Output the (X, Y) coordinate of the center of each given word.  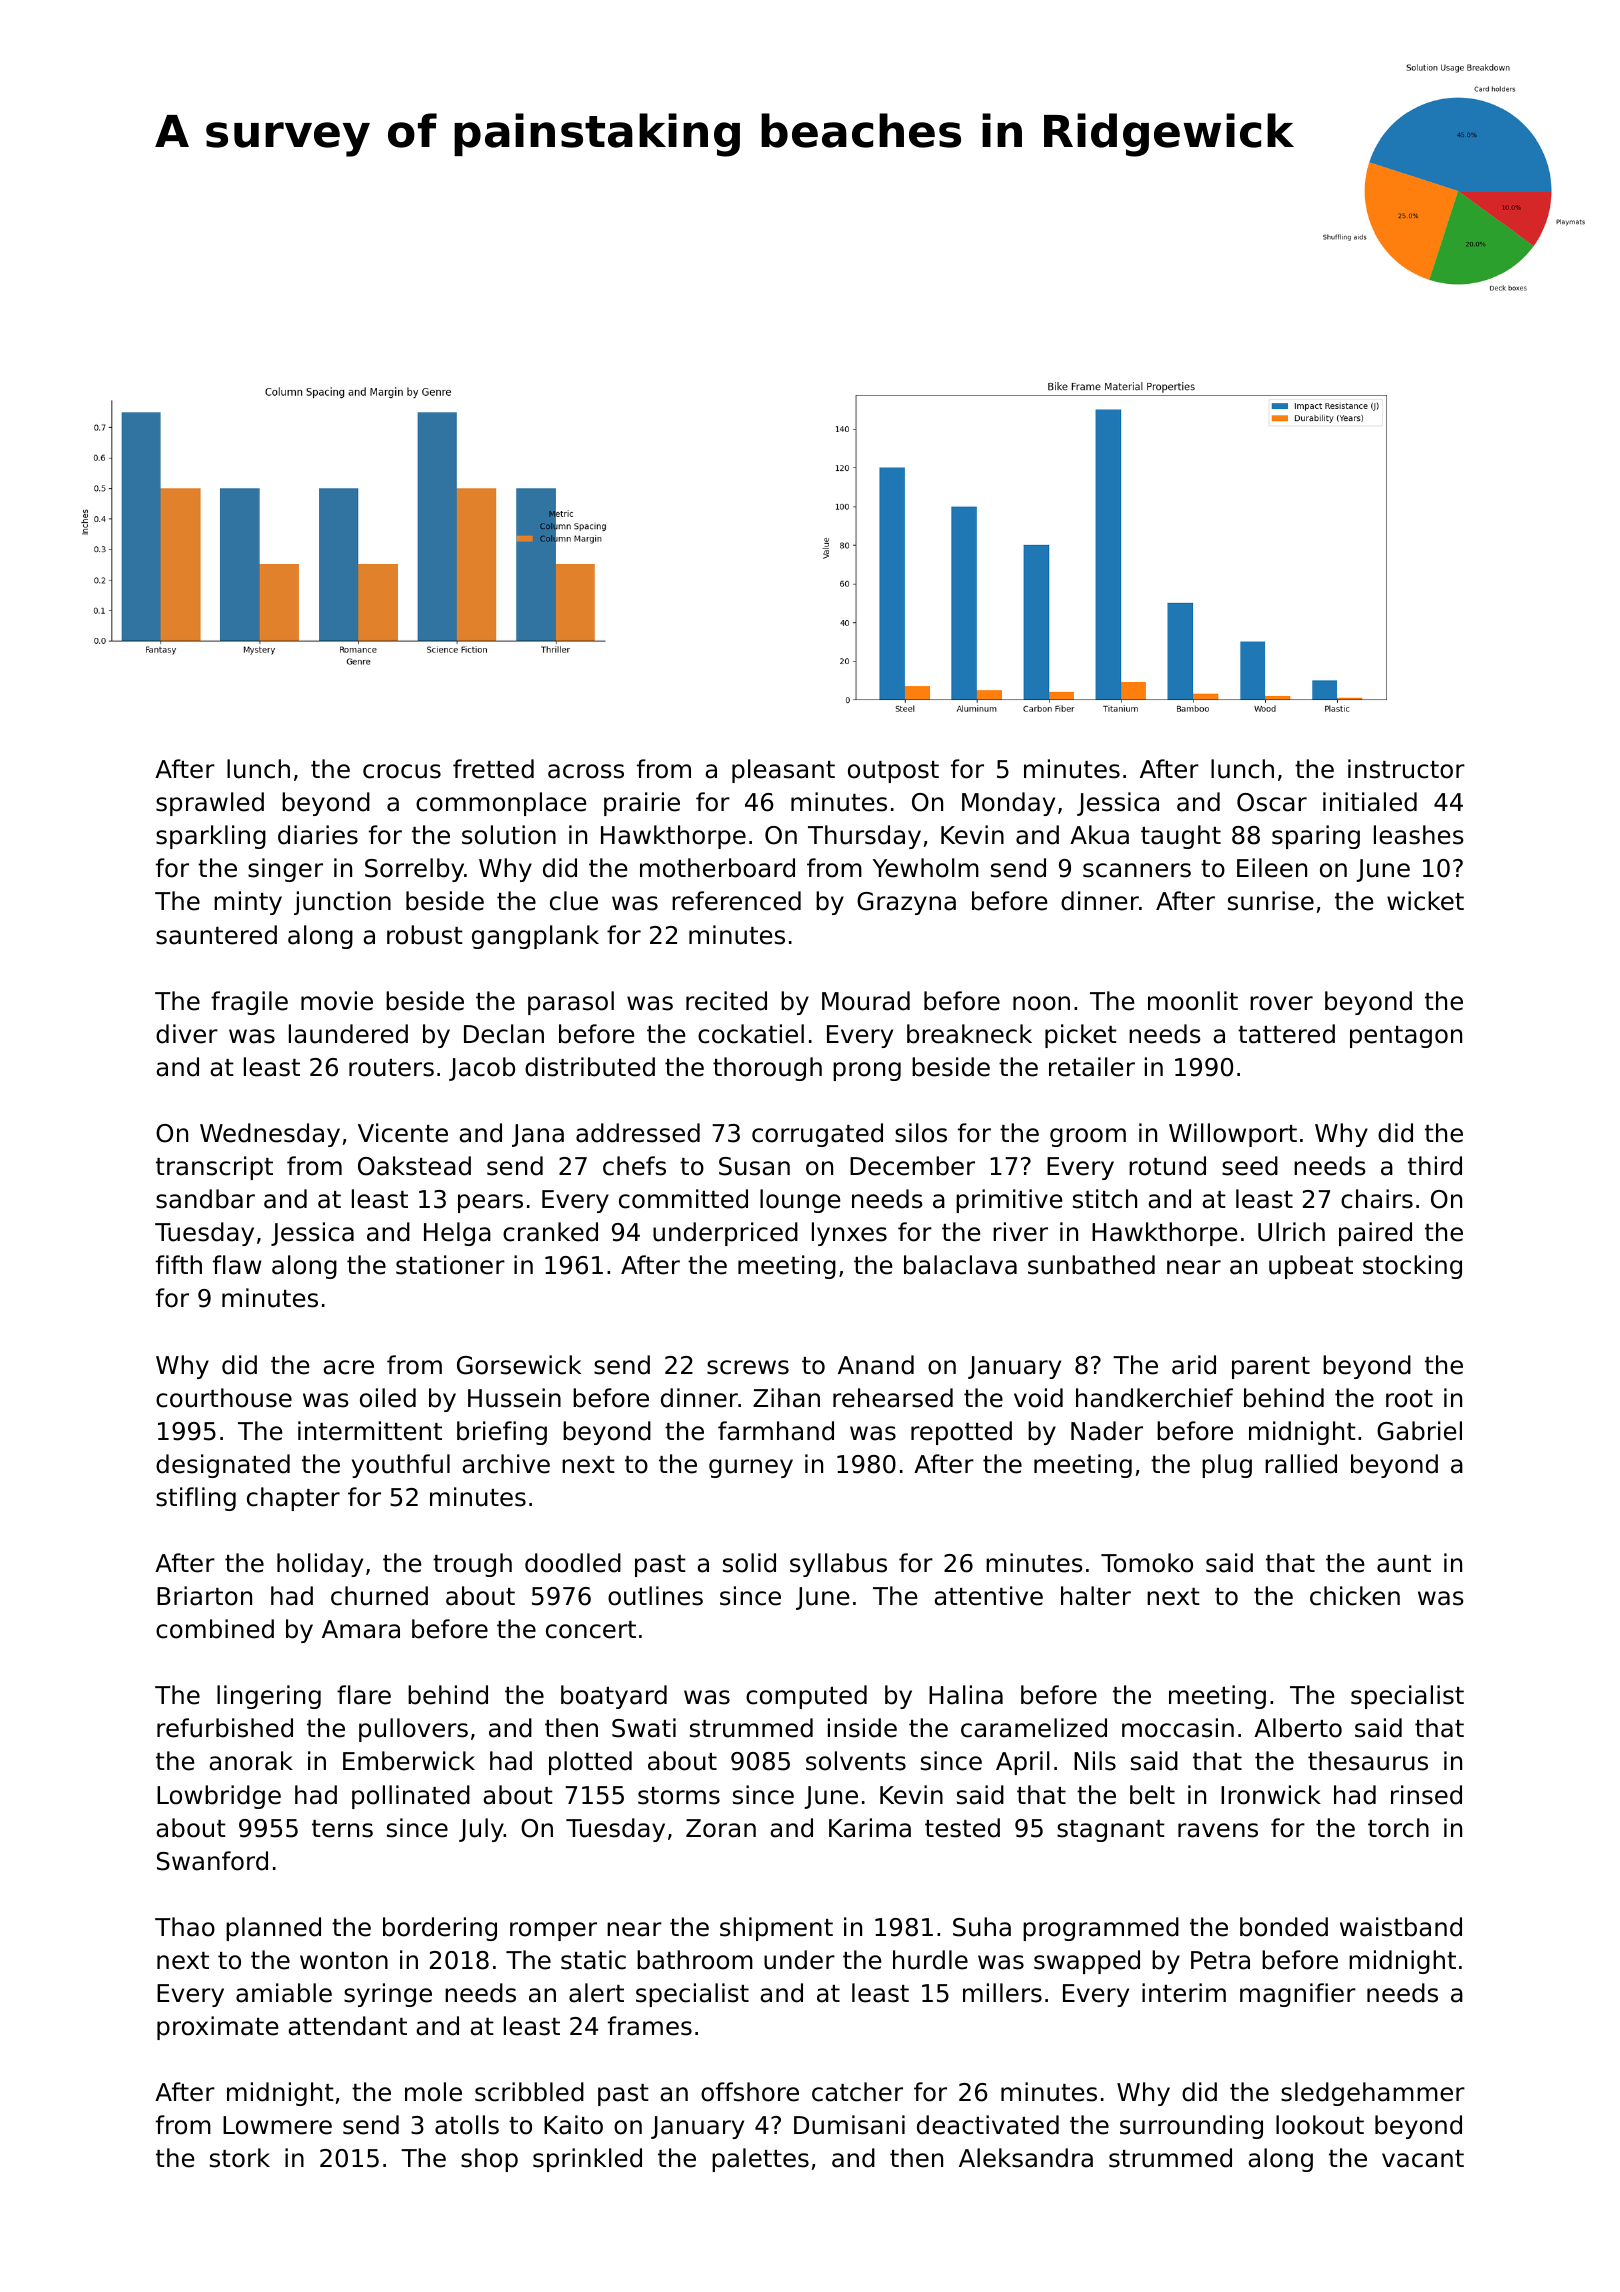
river (1020, 1232)
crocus (402, 771)
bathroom (695, 1960)
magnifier (1298, 1995)
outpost (893, 772)
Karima (870, 1828)
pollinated (411, 1797)
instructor (1406, 769)
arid (1194, 1365)
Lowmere (277, 2125)
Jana (538, 1135)
